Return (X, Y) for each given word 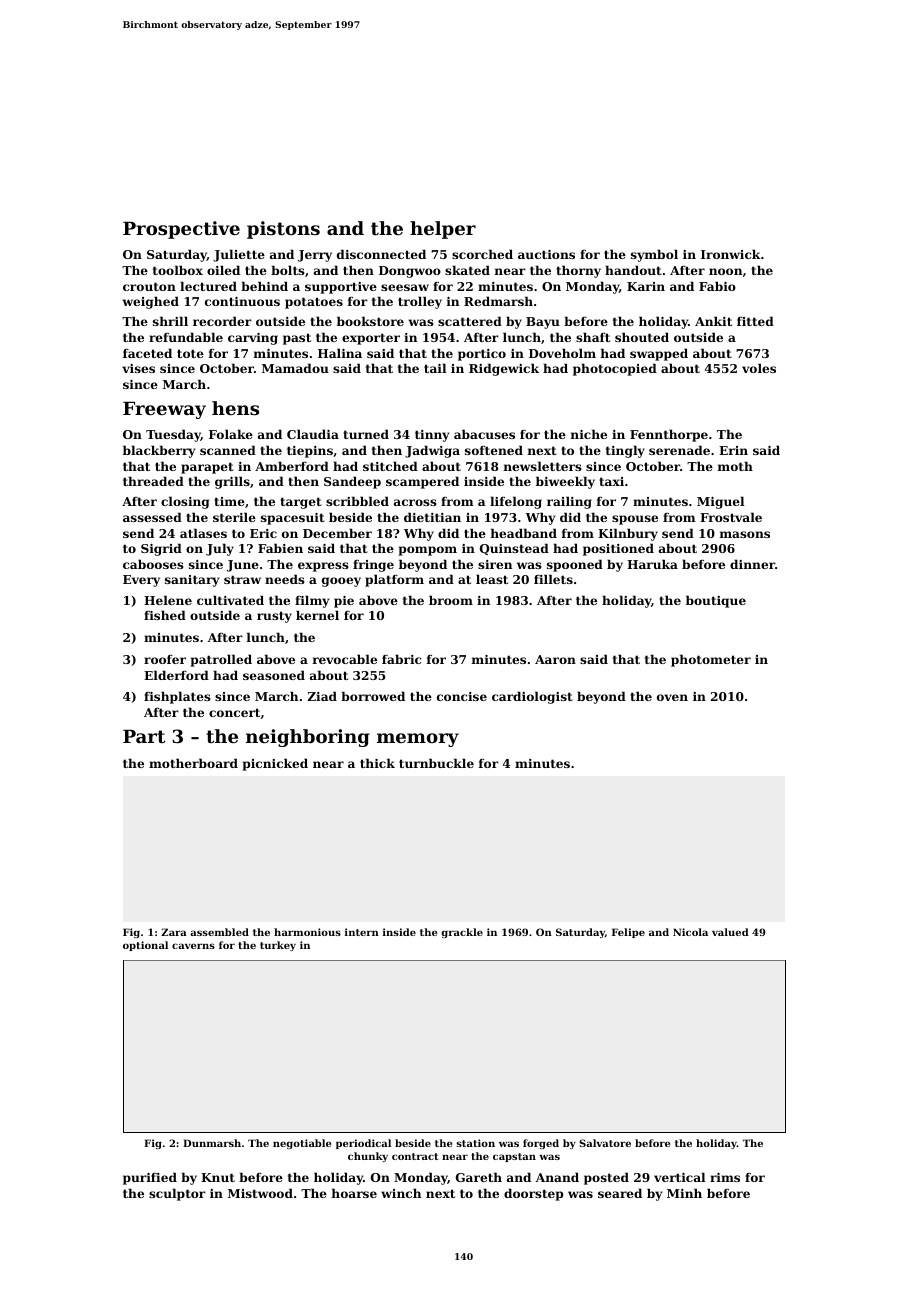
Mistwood (260, 1193)
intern (362, 932)
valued (730, 932)
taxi (611, 481)
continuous (242, 301)
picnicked (275, 764)
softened (494, 450)
